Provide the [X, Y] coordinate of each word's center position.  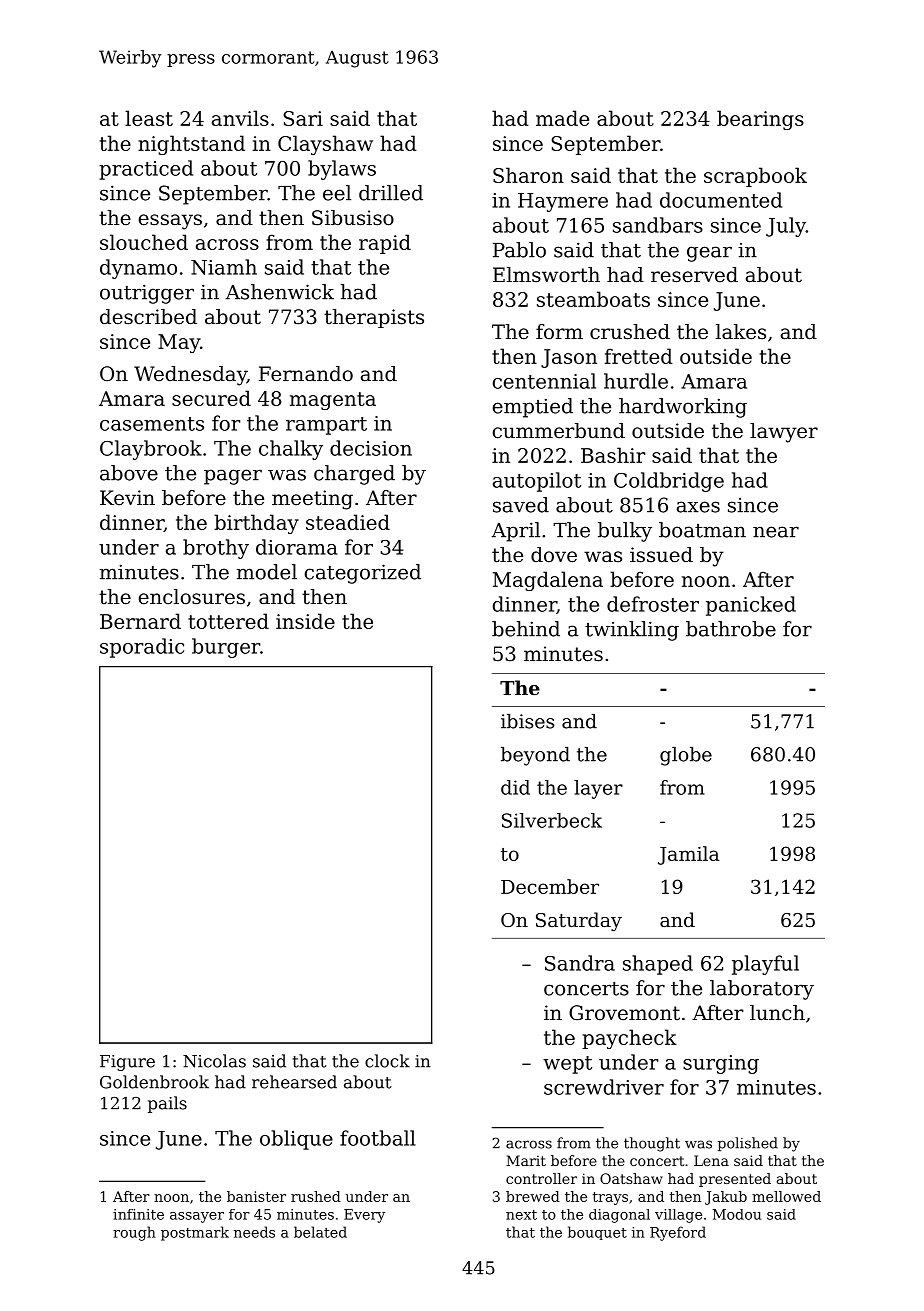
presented [735, 1180]
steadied [348, 522]
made [562, 118]
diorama [297, 547]
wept [567, 1065]
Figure [127, 1063]
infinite [138, 1214]
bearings [760, 120]
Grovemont [624, 1013]
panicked [751, 606]
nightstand [191, 145]
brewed [533, 1196]
